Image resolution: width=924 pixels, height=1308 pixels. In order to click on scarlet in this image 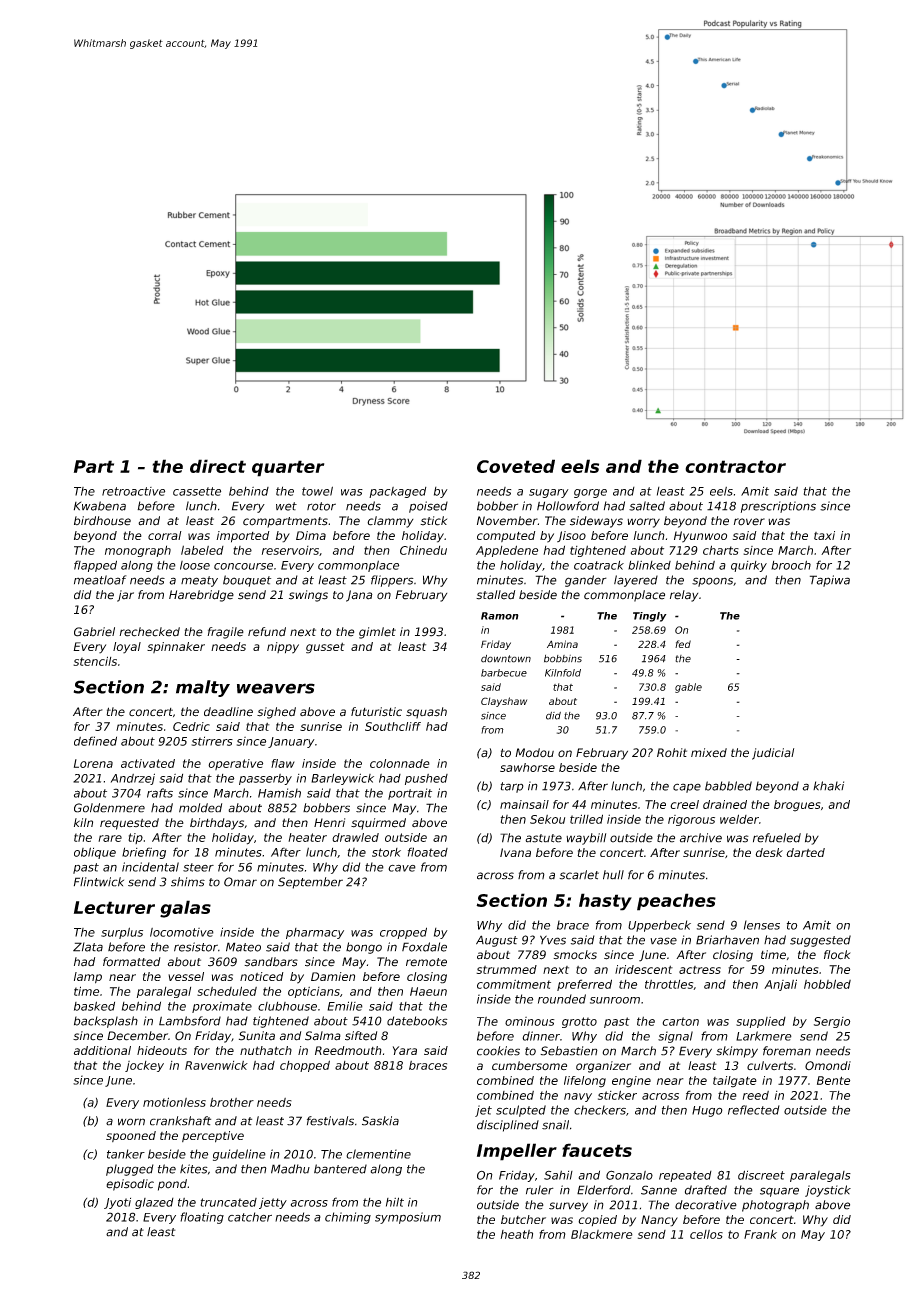, I will do `click(579, 875)`.
